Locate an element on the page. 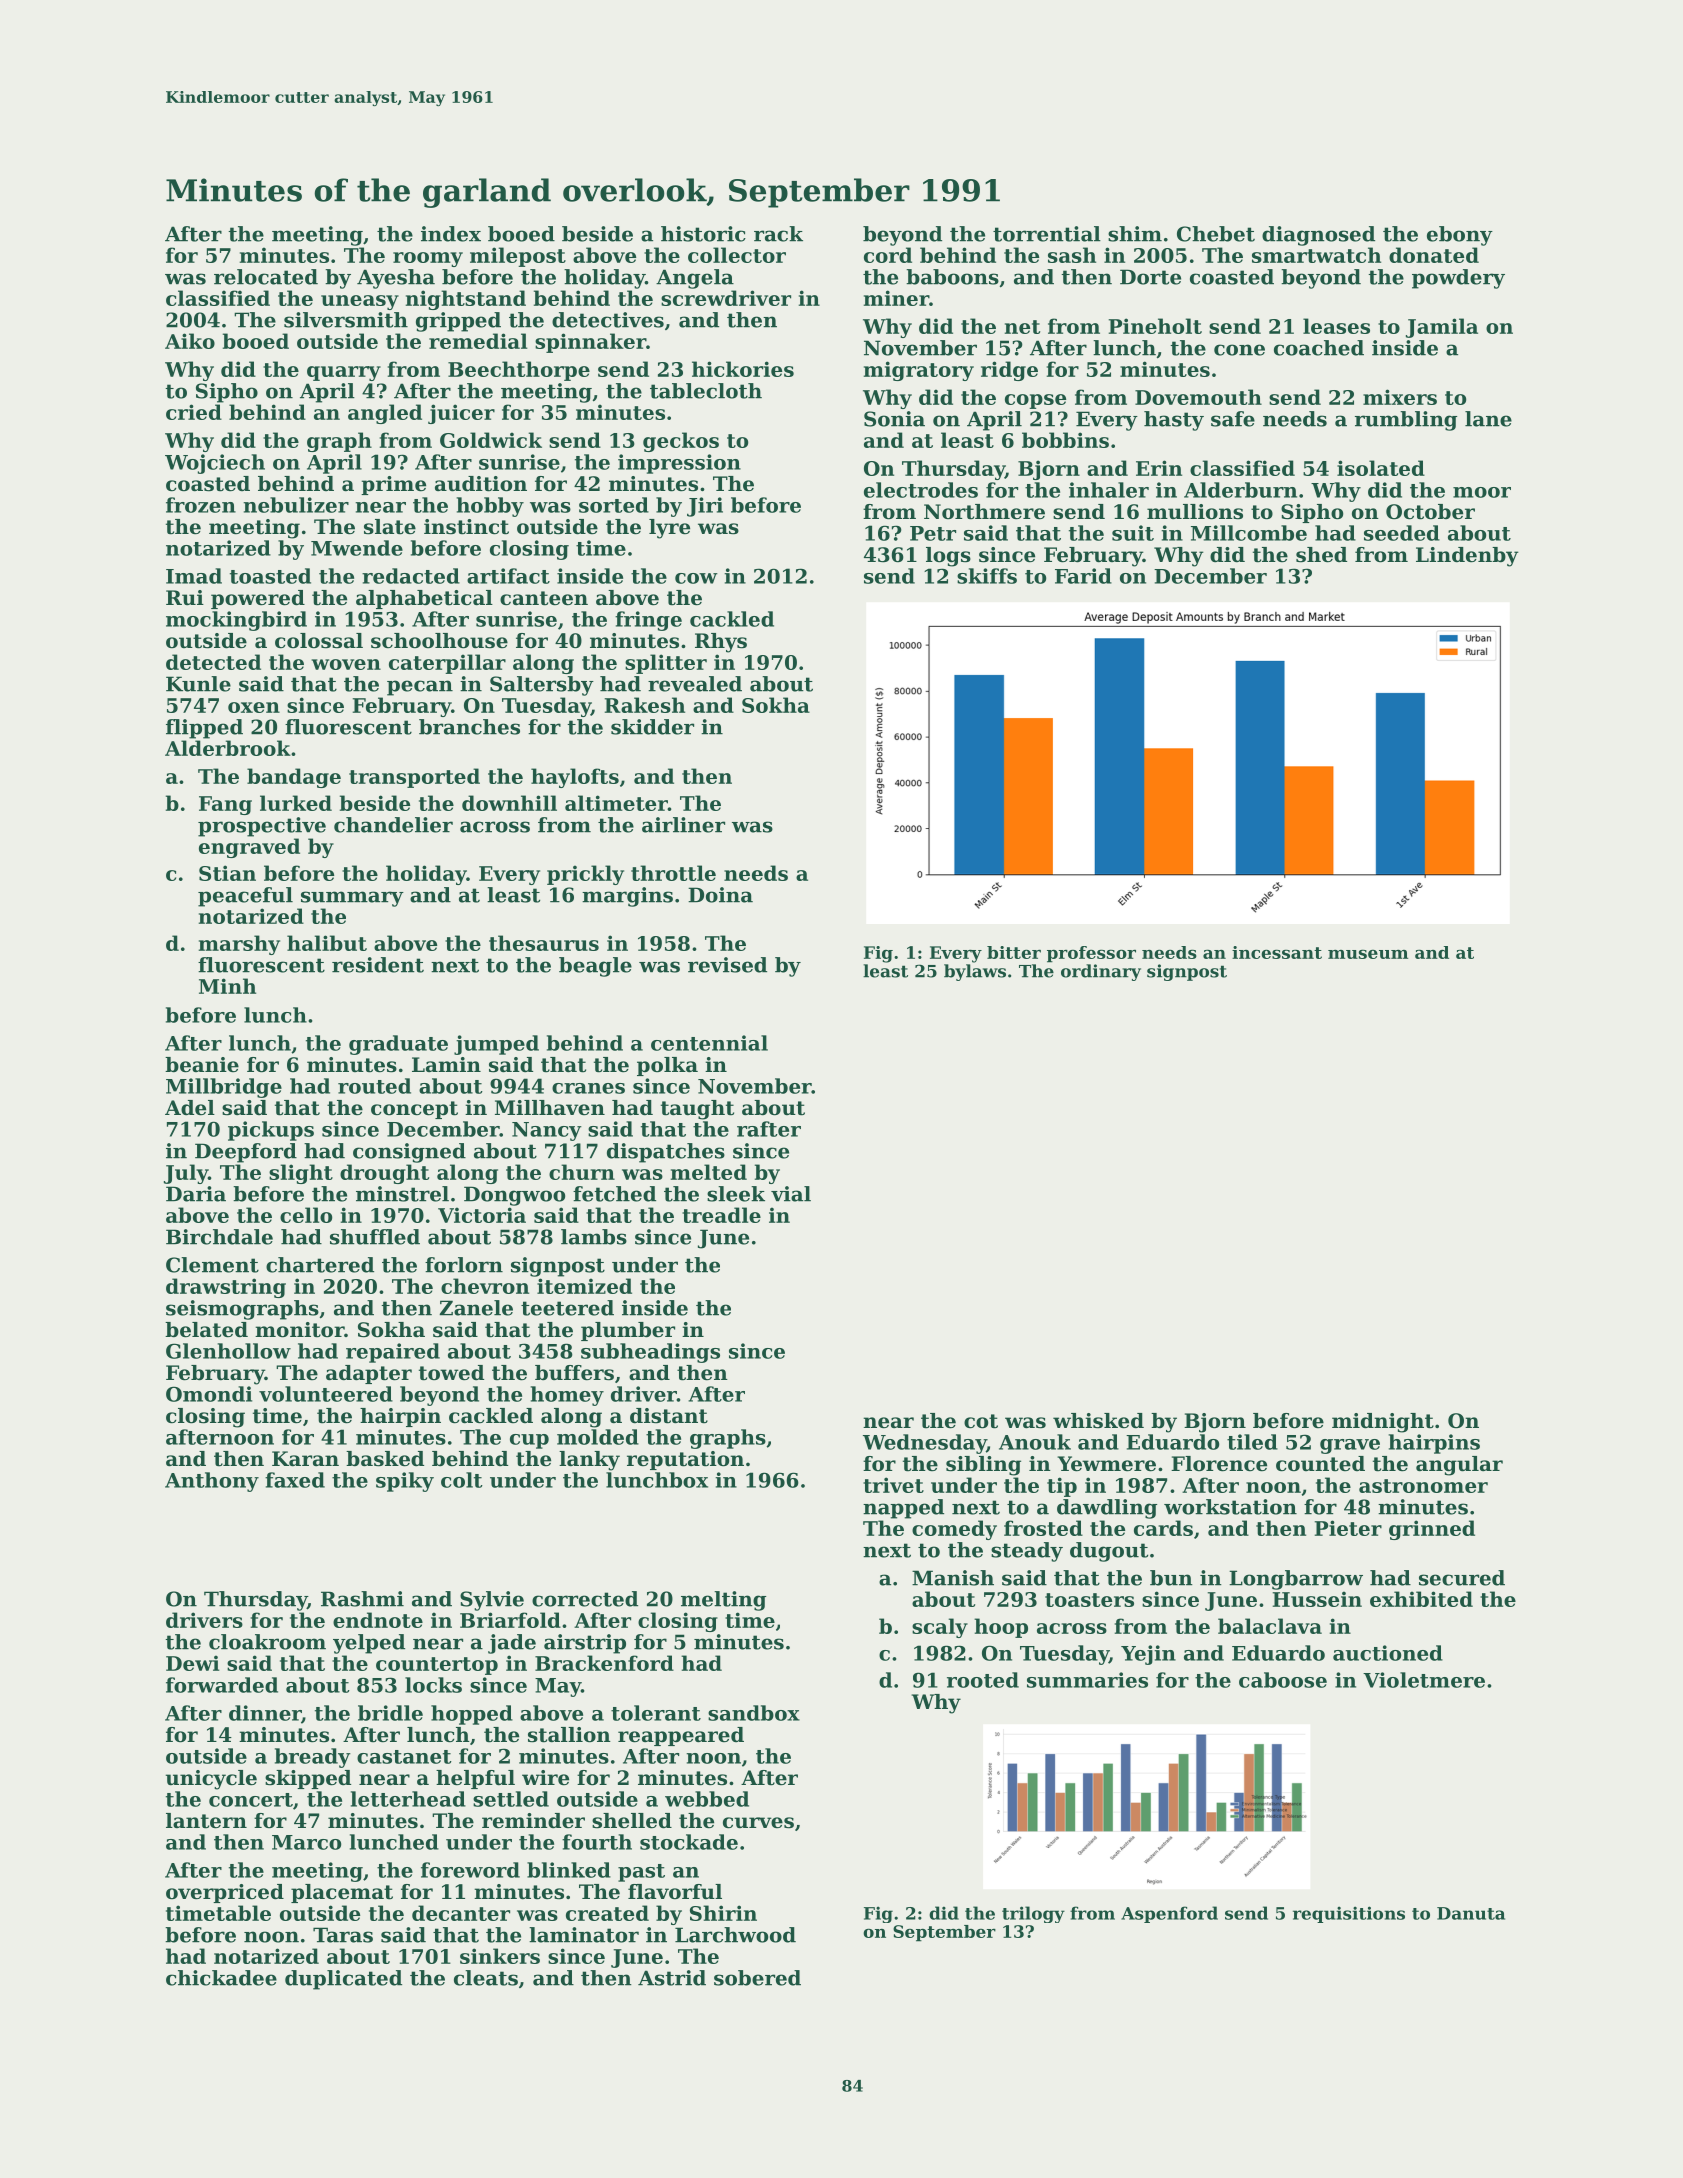  uneasy is located at coordinates (360, 302).
